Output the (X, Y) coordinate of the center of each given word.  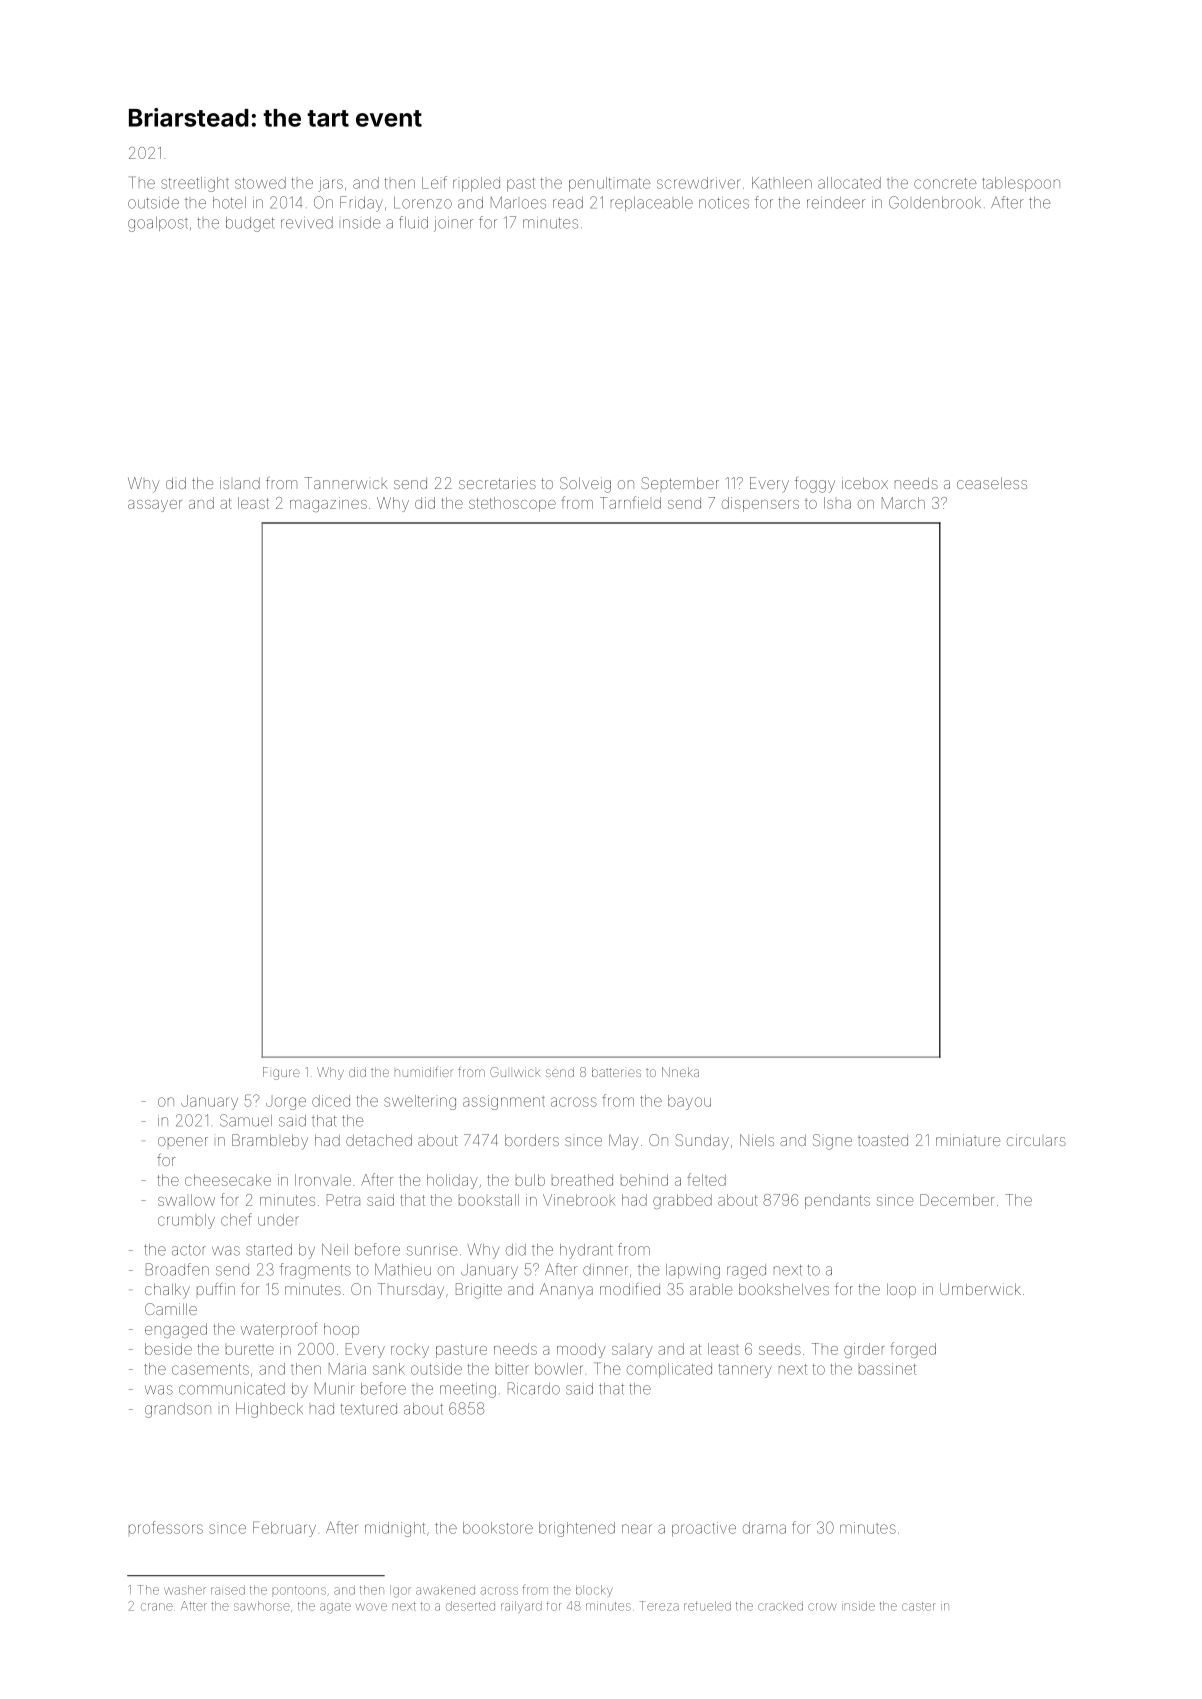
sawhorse (262, 1606)
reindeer (836, 203)
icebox (865, 483)
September (680, 483)
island (240, 483)
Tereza (659, 1606)
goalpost (158, 224)
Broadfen (177, 1269)
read (568, 203)
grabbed (682, 1201)
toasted (883, 1140)
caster (919, 1606)
